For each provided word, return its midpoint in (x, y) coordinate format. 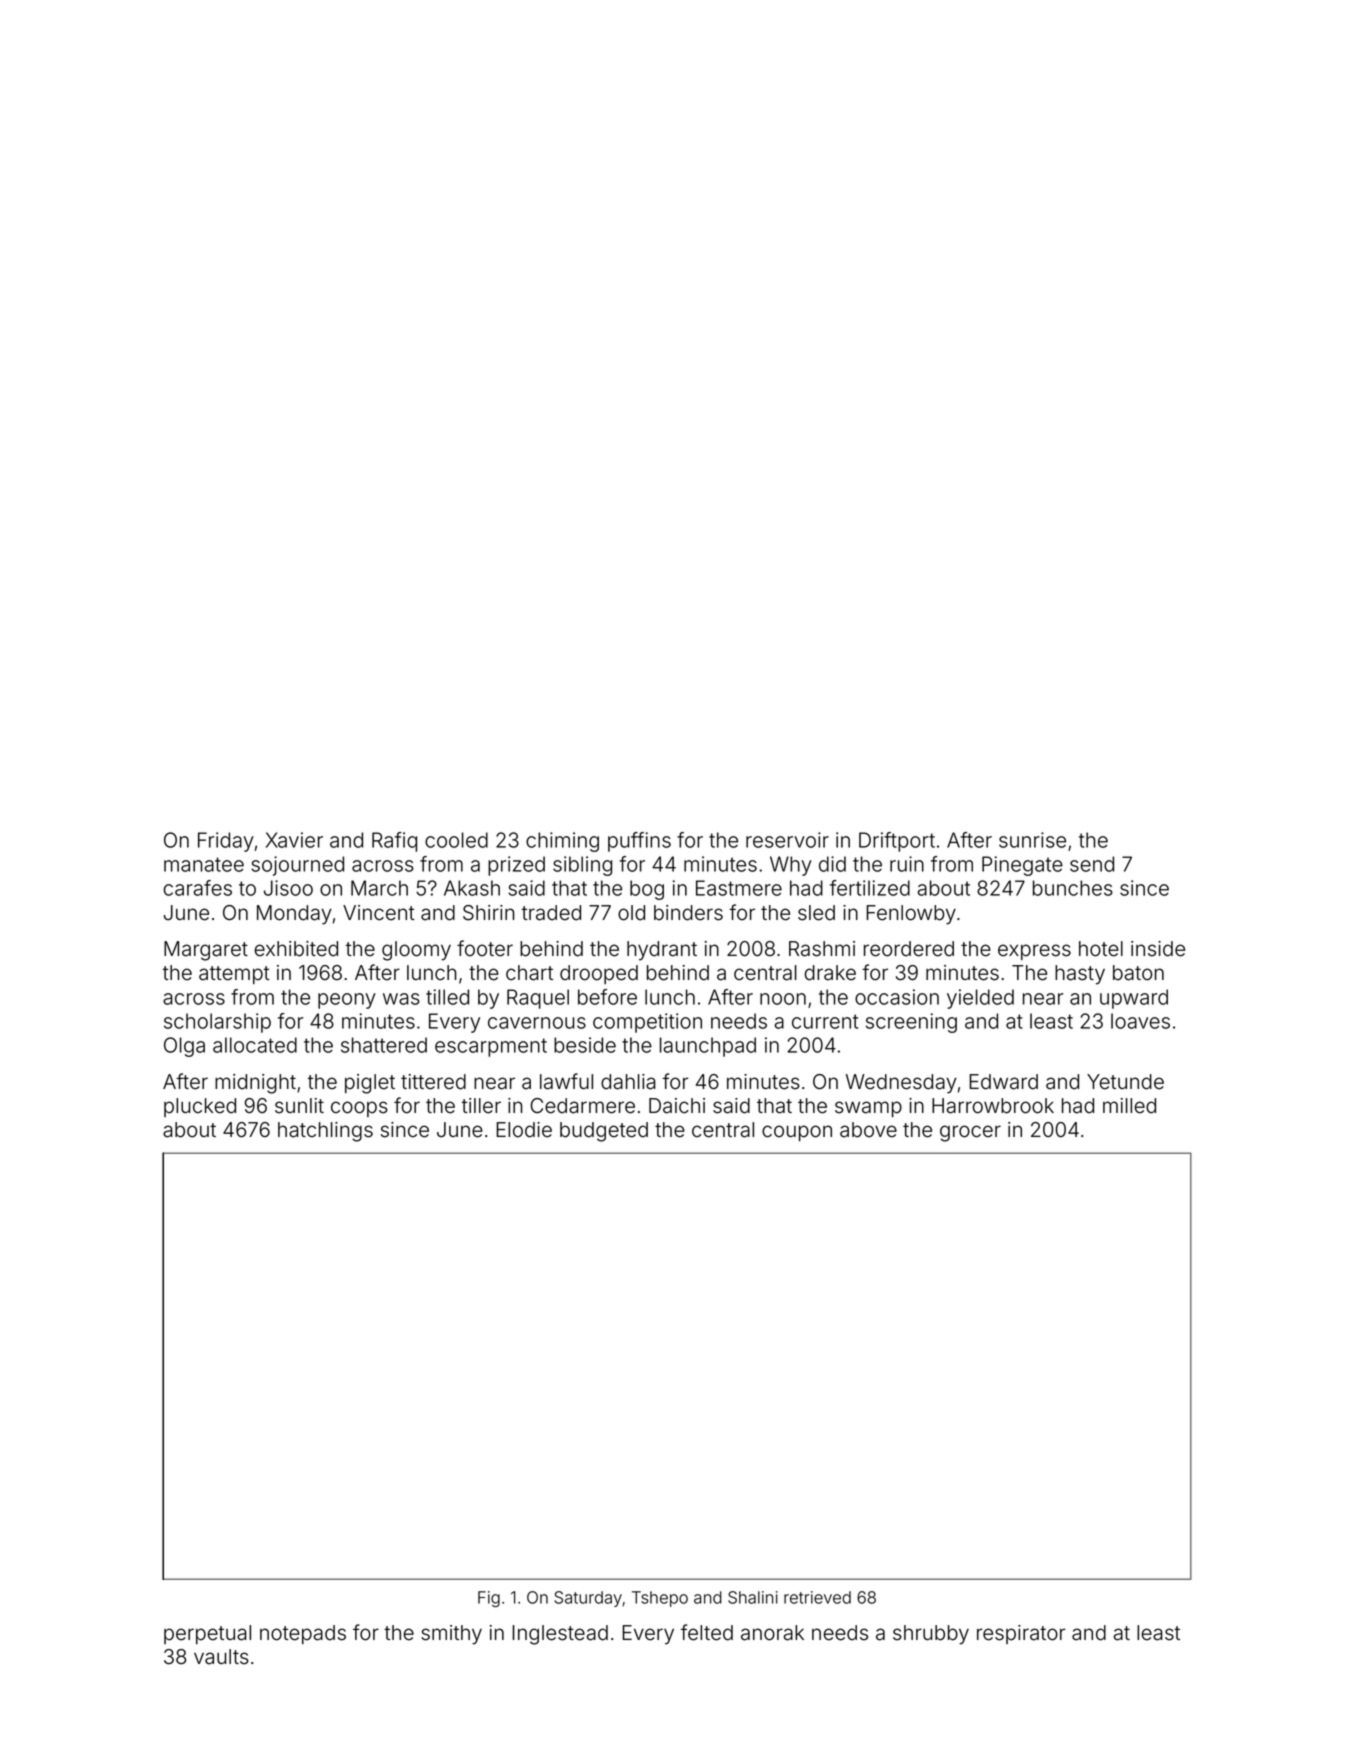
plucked (200, 1107)
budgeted (604, 1132)
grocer (970, 1133)
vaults (221, 1657)
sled (816, 913)
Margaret (206, 951)
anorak (772, 1633)
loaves (1140, 1021)
